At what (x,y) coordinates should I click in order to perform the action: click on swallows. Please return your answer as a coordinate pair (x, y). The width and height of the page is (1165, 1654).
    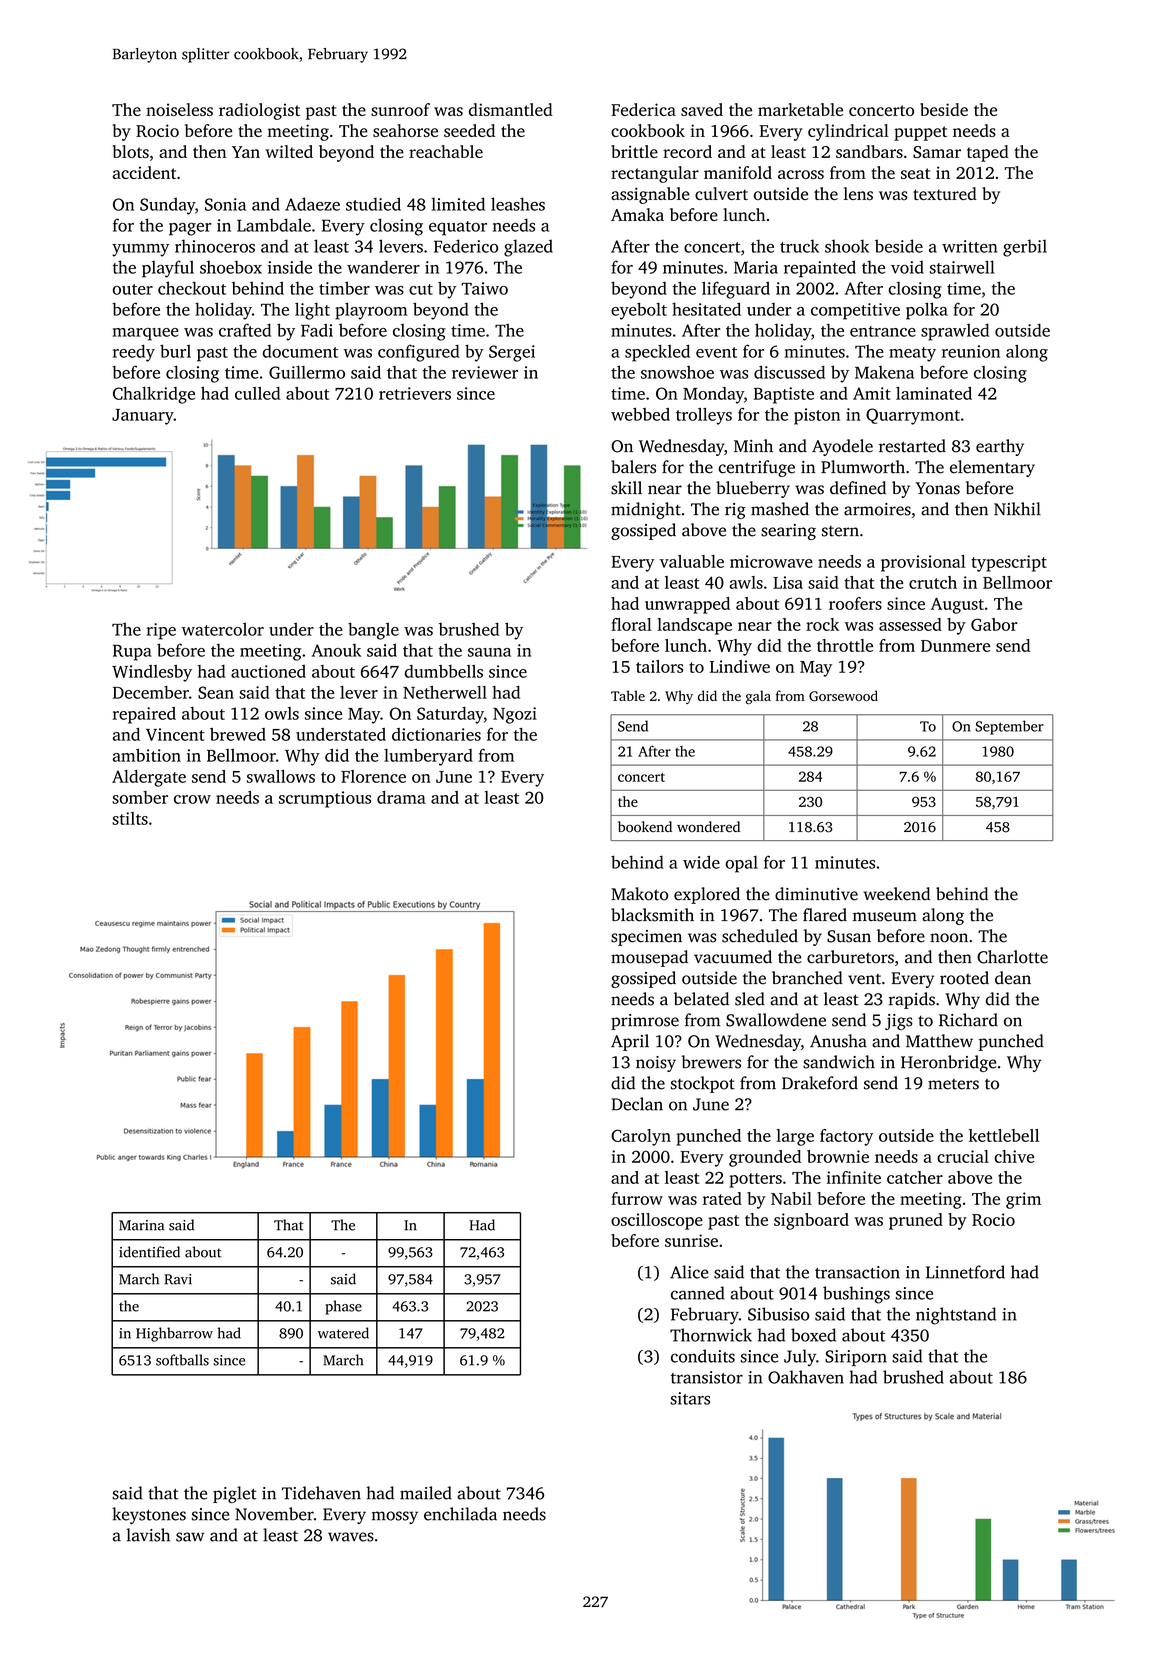
    Looking at the image, I should click on (281, 776).
